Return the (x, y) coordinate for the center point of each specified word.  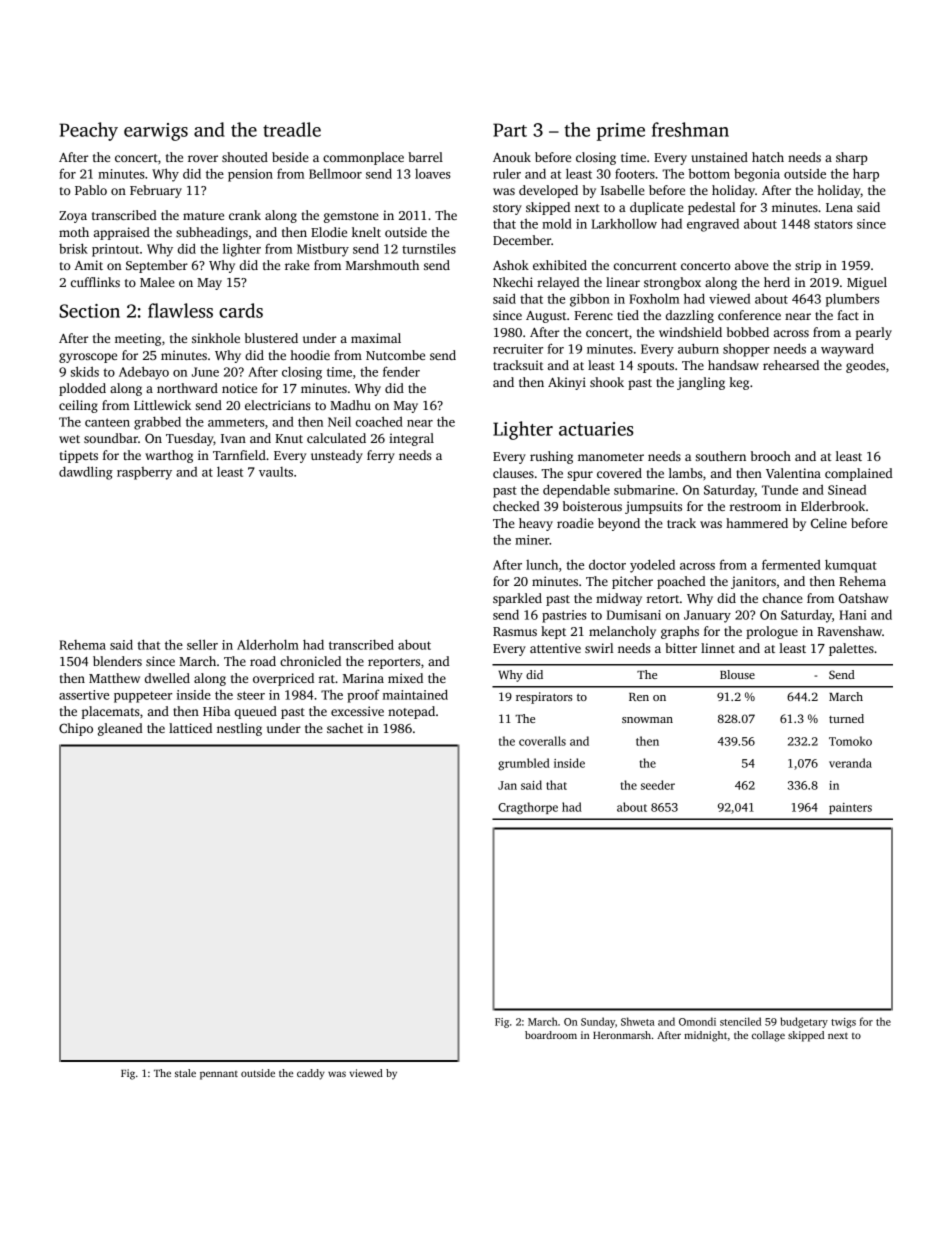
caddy (311, 1074)
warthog (169, 456)
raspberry (144, 473)
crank (245, 215)
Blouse (737, 674)
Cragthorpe (528, 808)
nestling (239, 729)
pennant (219, 1075)
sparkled (517, 599)
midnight (705, 1036)
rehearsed (791, 365)
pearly (874, 333)
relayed (558, 283)
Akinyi (567, 383)
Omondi (697, 1021)
